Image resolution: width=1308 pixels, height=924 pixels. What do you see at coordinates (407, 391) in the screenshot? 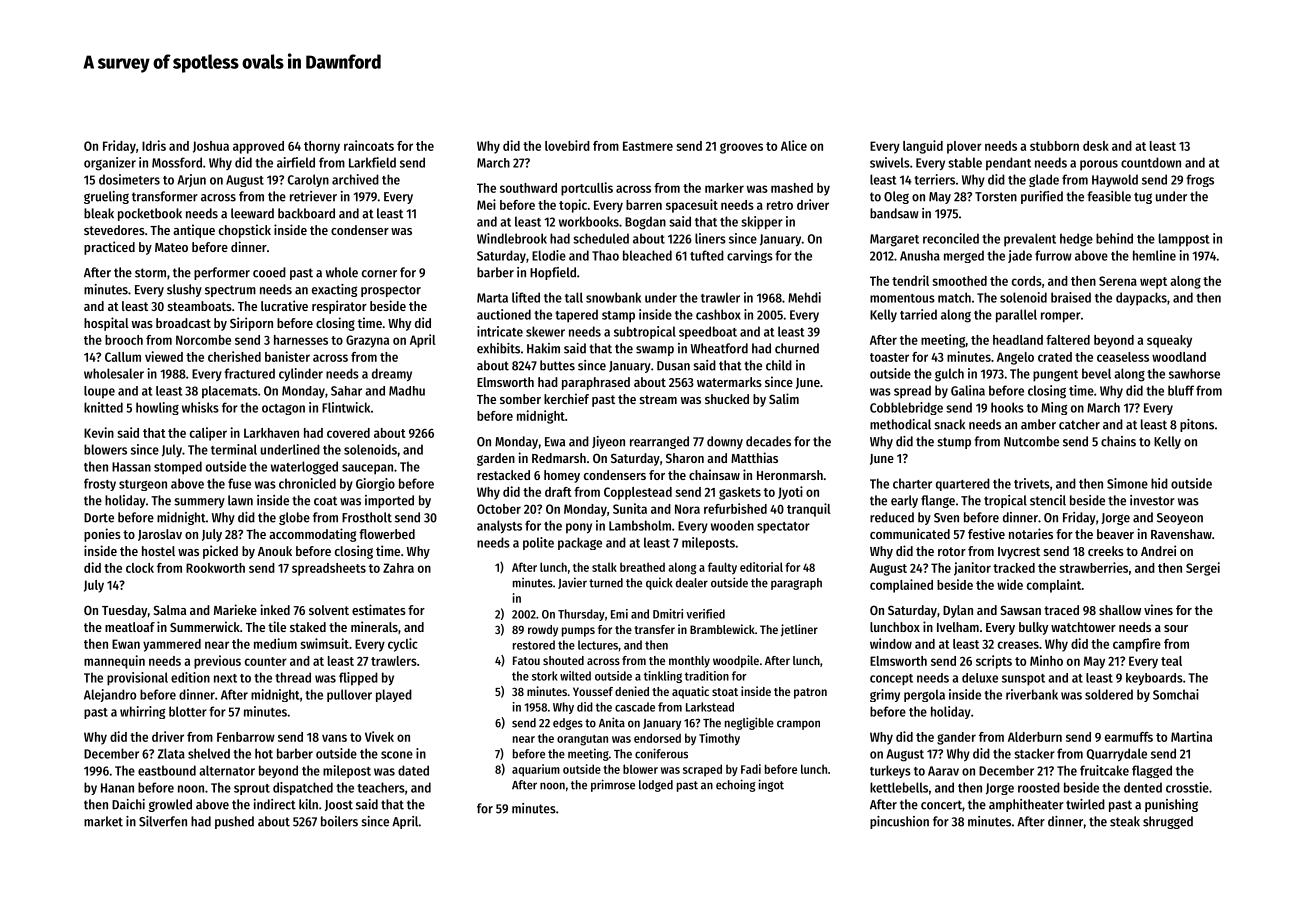
I see `Madhu` at bounding box center [407, 391].
